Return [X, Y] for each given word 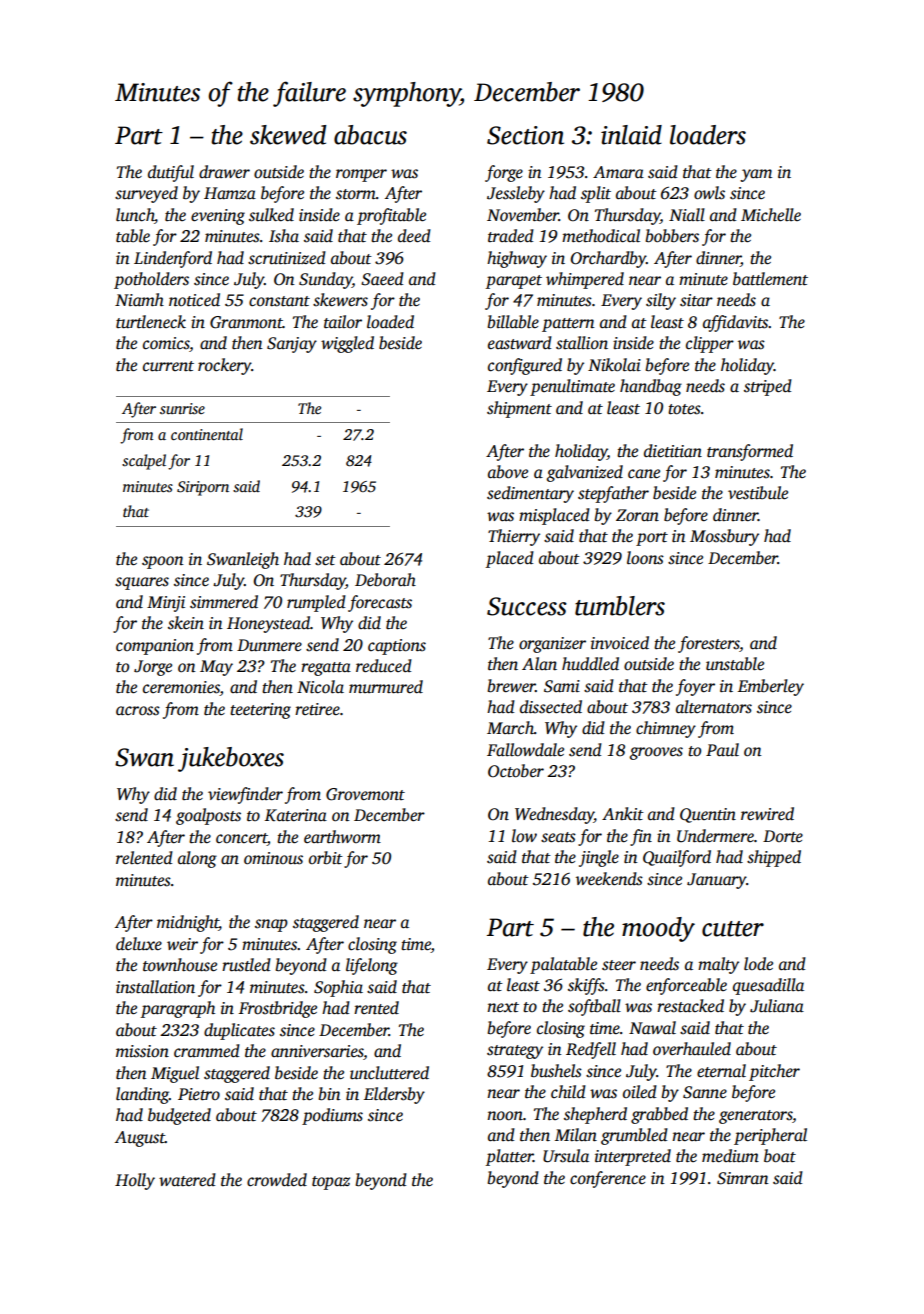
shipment [519, 409]
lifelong [372, 966]
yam [756, 175]
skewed [288, 135]
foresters [708, 644]
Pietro [199, 1094]
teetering [260, 711]
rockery [224, 366]
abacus [370, 135]
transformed [750, 452]
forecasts [380, 603]
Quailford [677, 858]
